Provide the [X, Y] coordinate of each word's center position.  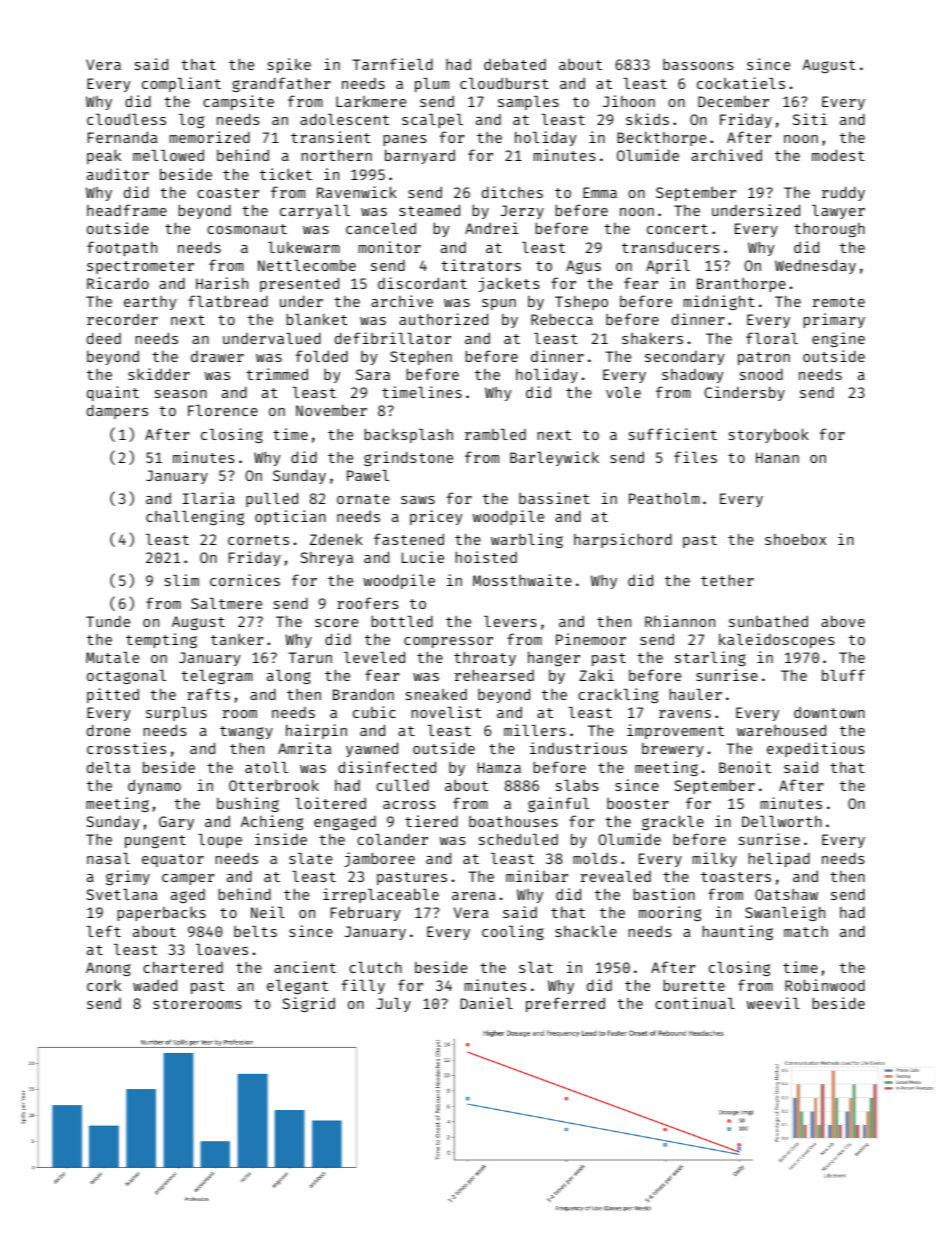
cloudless [126, 119]
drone [108, 730]
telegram [217, 677]
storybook [769, 435]
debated [515, 64]
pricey [436, 517]
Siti [810, 119]
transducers [671, 247]
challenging [195, 517]
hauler [696, 694]
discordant [422, 283]
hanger [554, 659]
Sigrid [308, 1004]
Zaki [596, 675]
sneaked [436, 694]
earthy [150, 303]
